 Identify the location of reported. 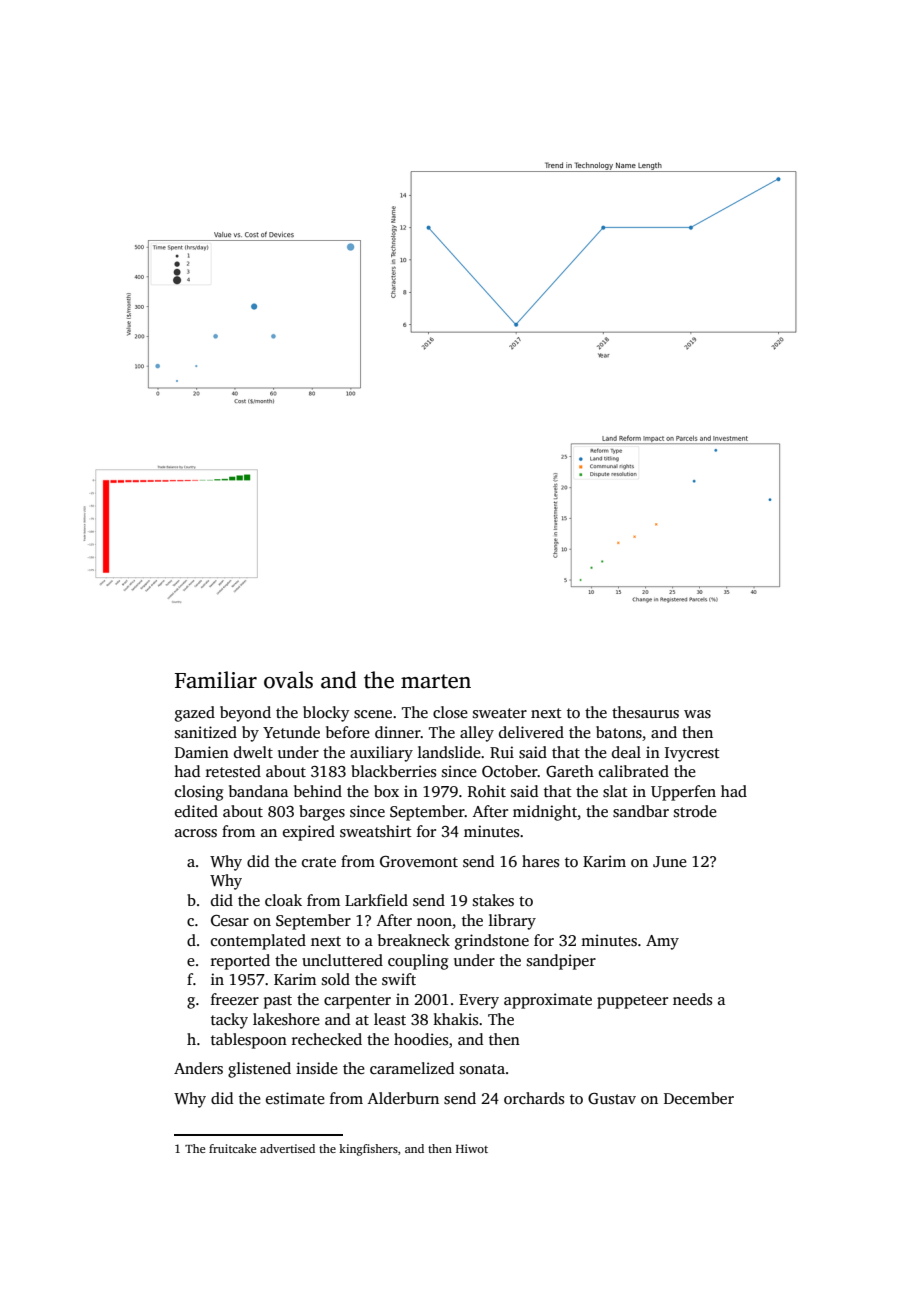
(240, 962).
